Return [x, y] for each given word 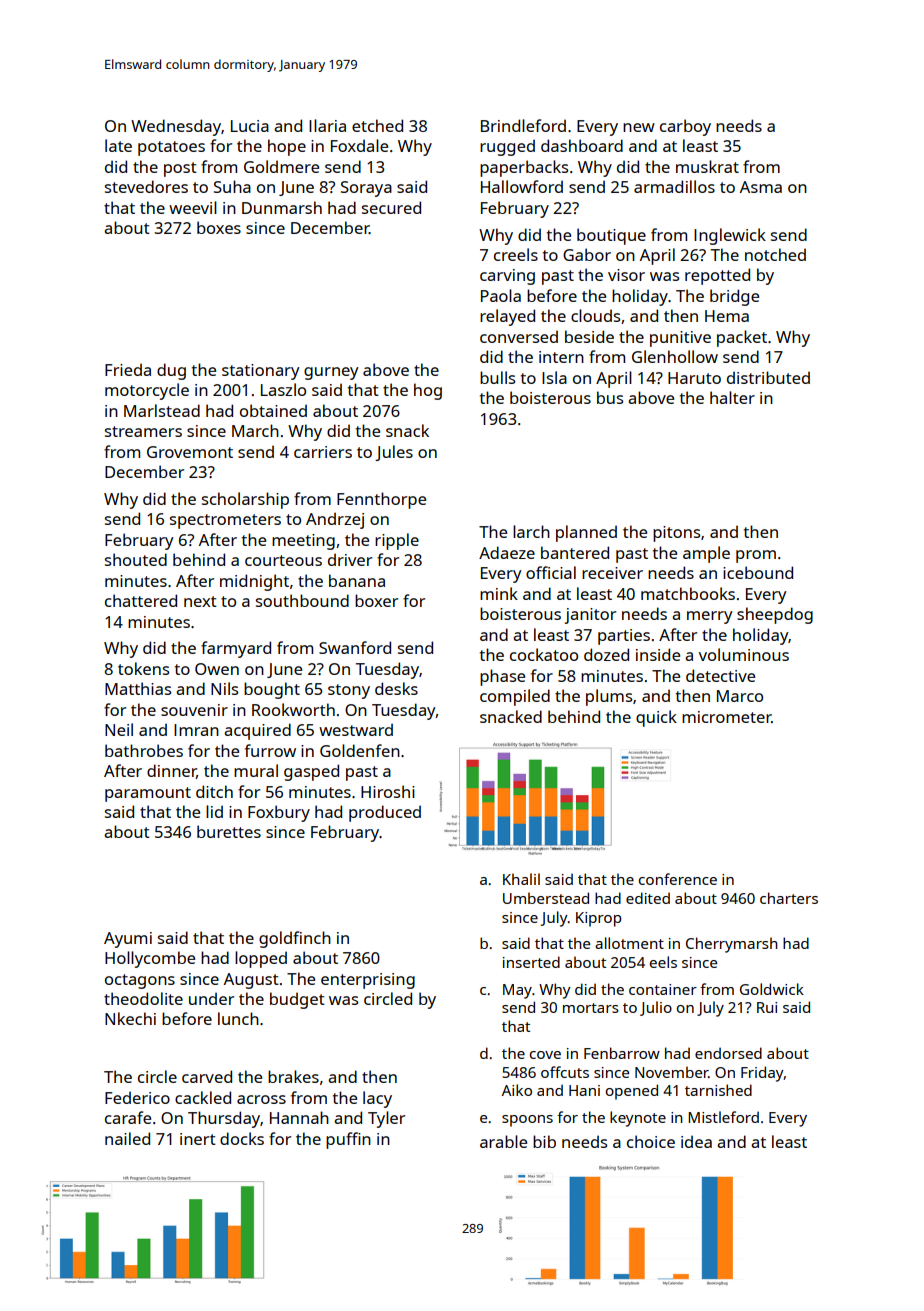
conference [678, 879]
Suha [232, 186]
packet [742, 338]
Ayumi [128, 940]
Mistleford [723, 1117]
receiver [612, 573]
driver [350, 559]
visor [626, 275]
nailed [127, 1138]
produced [385, 813]
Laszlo [283, 389]
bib [544, 1141]
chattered [141, 600]
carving [507, 277]
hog [428, 391]
